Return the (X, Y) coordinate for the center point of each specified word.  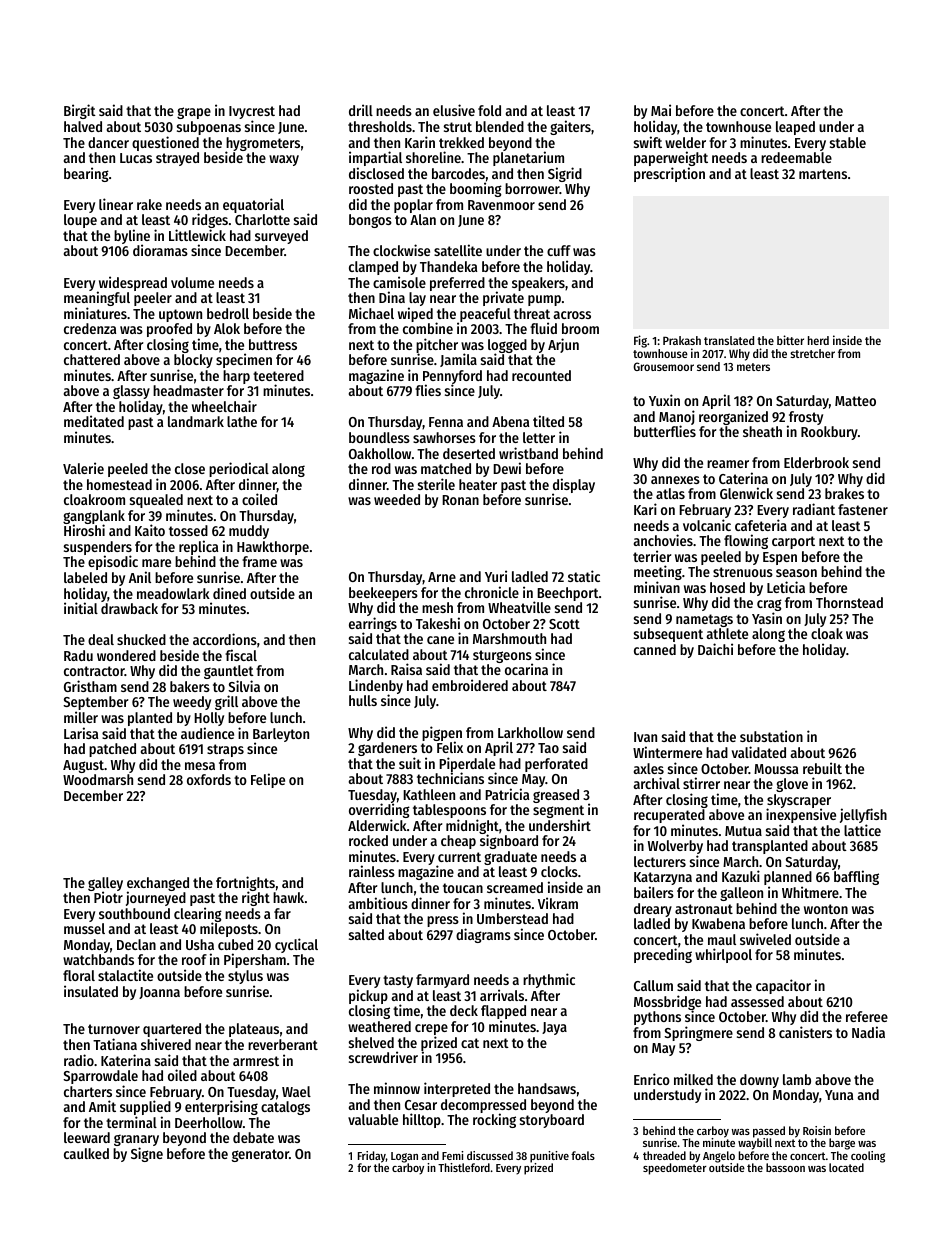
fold (489, 110)
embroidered (470, 685)
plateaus (254, 1030)
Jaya (554, 1028)
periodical (239, 469)
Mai (661, 110)
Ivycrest (252, 113)
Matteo (855, 401)
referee (867, 1016)
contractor (94, 671)
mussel (84, 928)
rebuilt (822, 768)
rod (381, 468)
